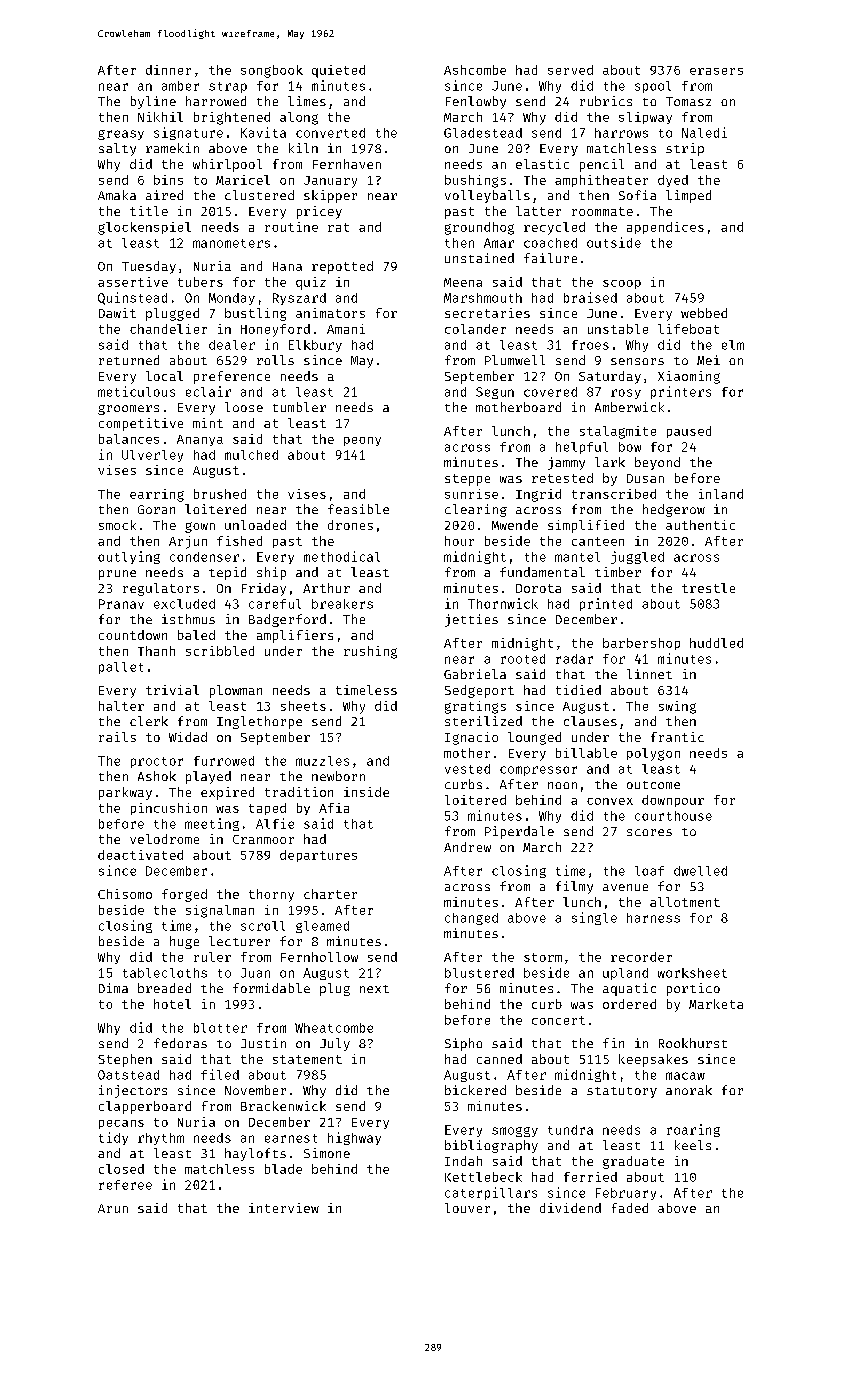  Describe the element at coordinates (362, 441) in the screenshot. I see `peony` at that location.
